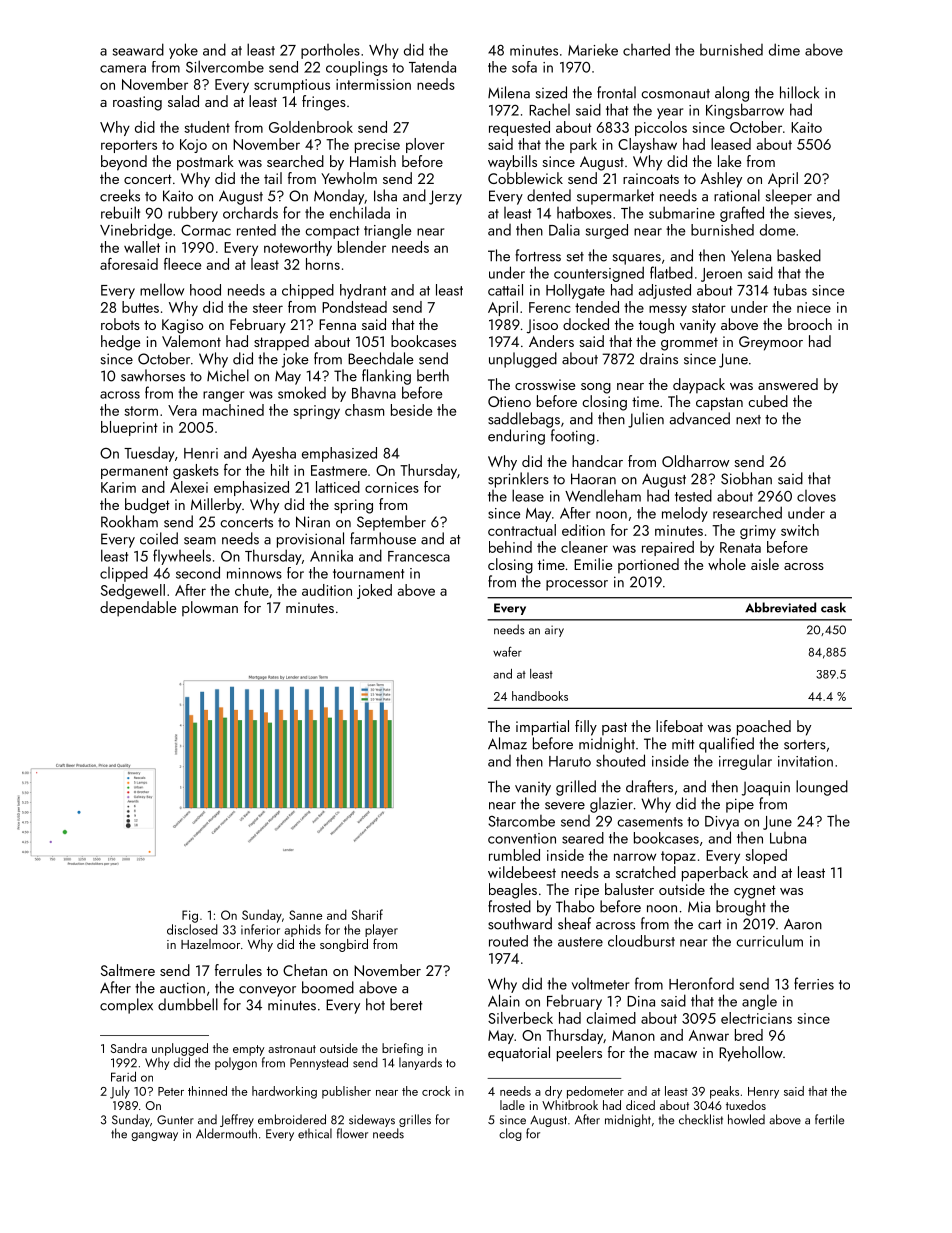  What do you see at coordinates (281, 343) in the page?
I see `strapped` at bounding box center [281, 343].
